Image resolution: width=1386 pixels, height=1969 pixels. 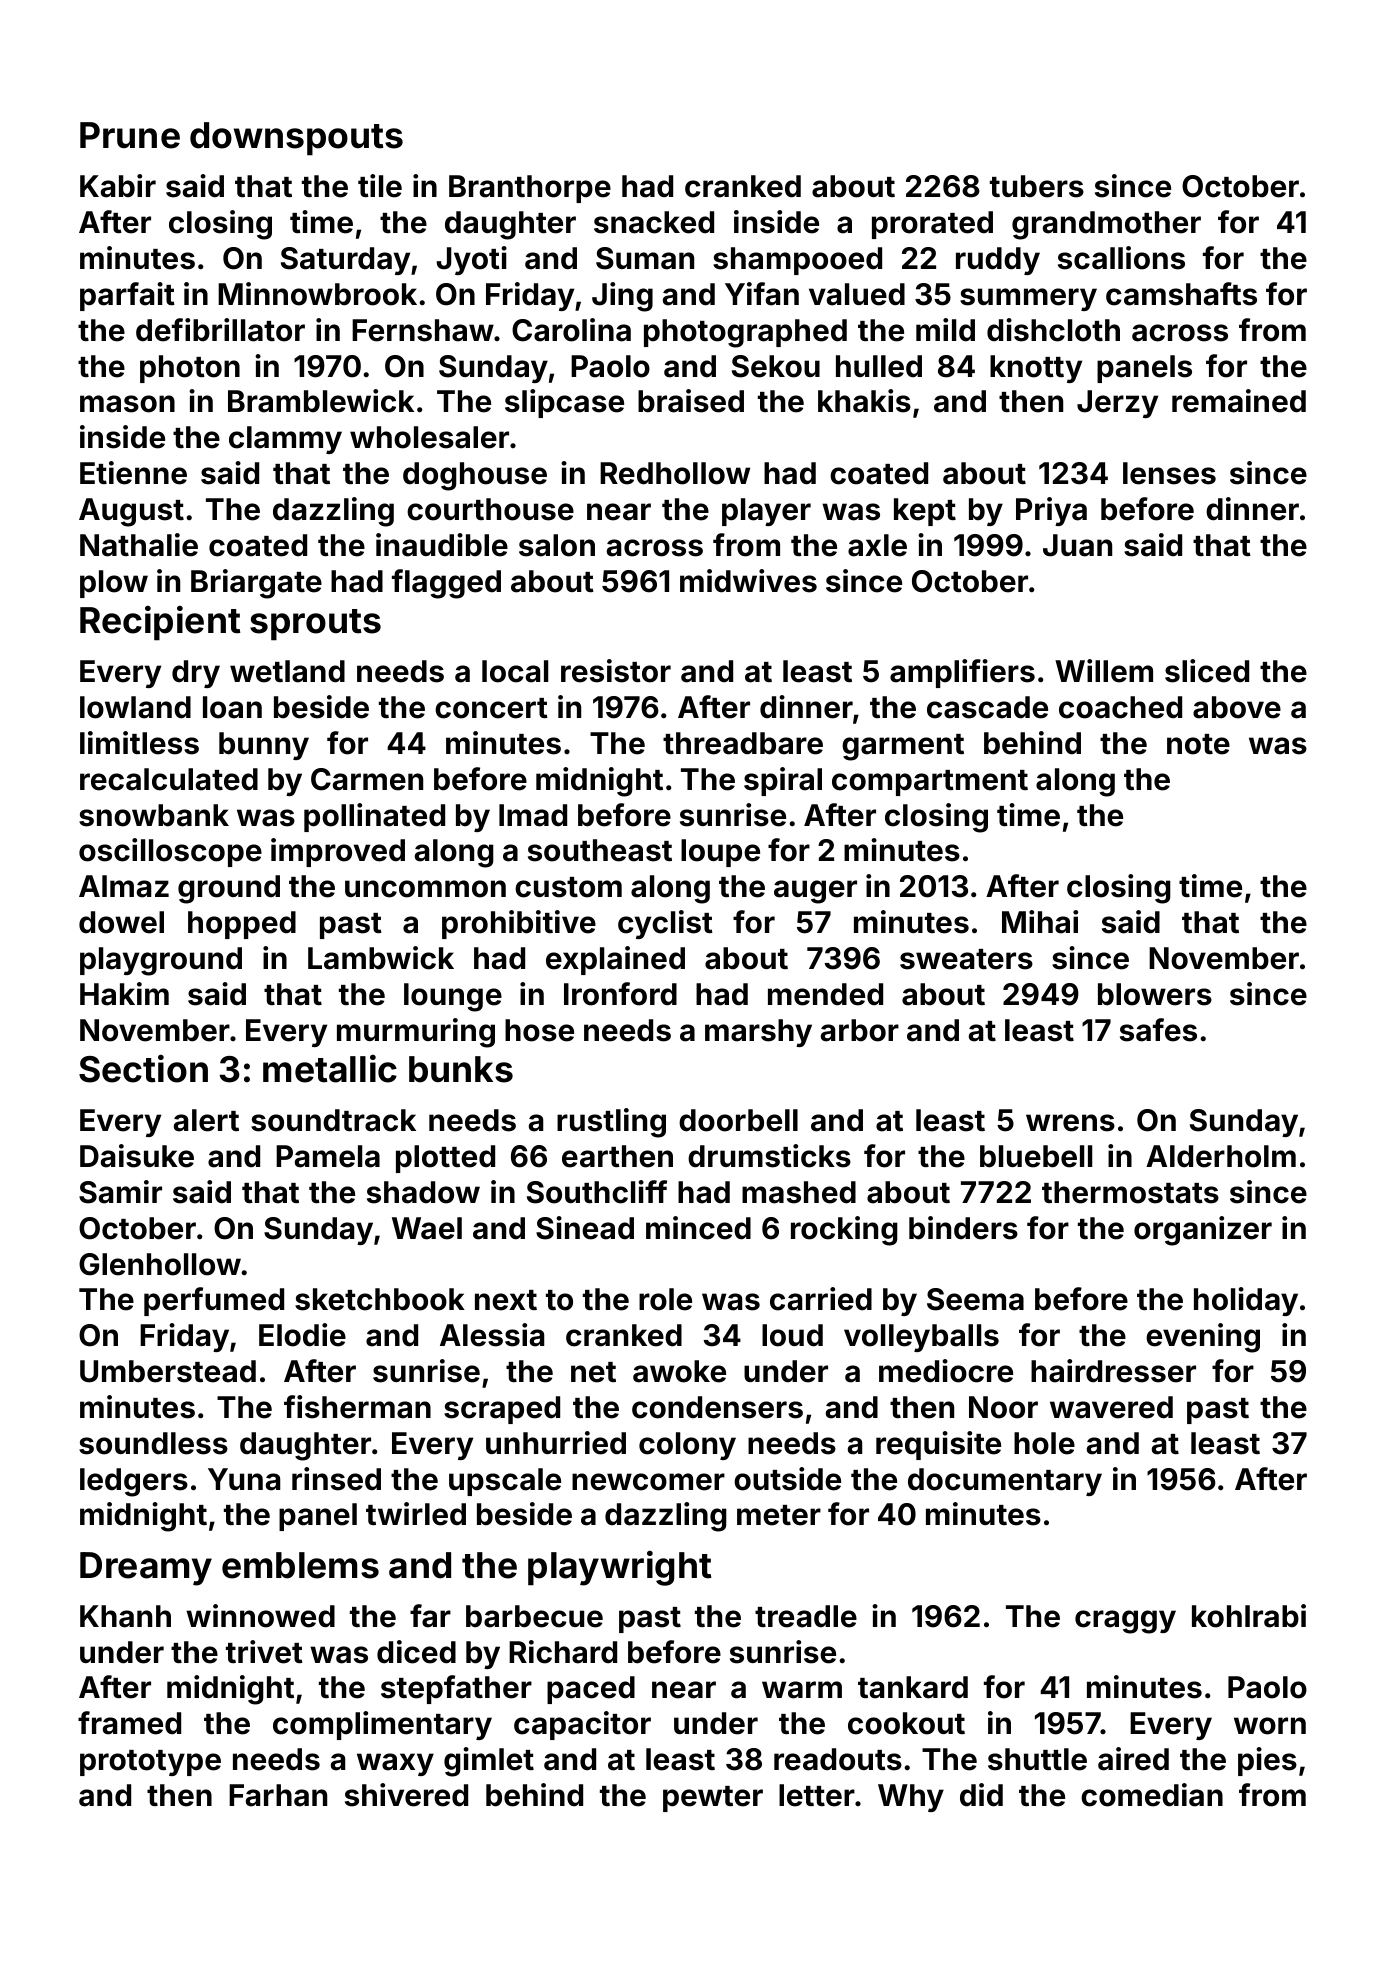 What do you see at coordinates (278, 1795) in the document?
I see `Farhan` at bounding box center [278, 1795].
